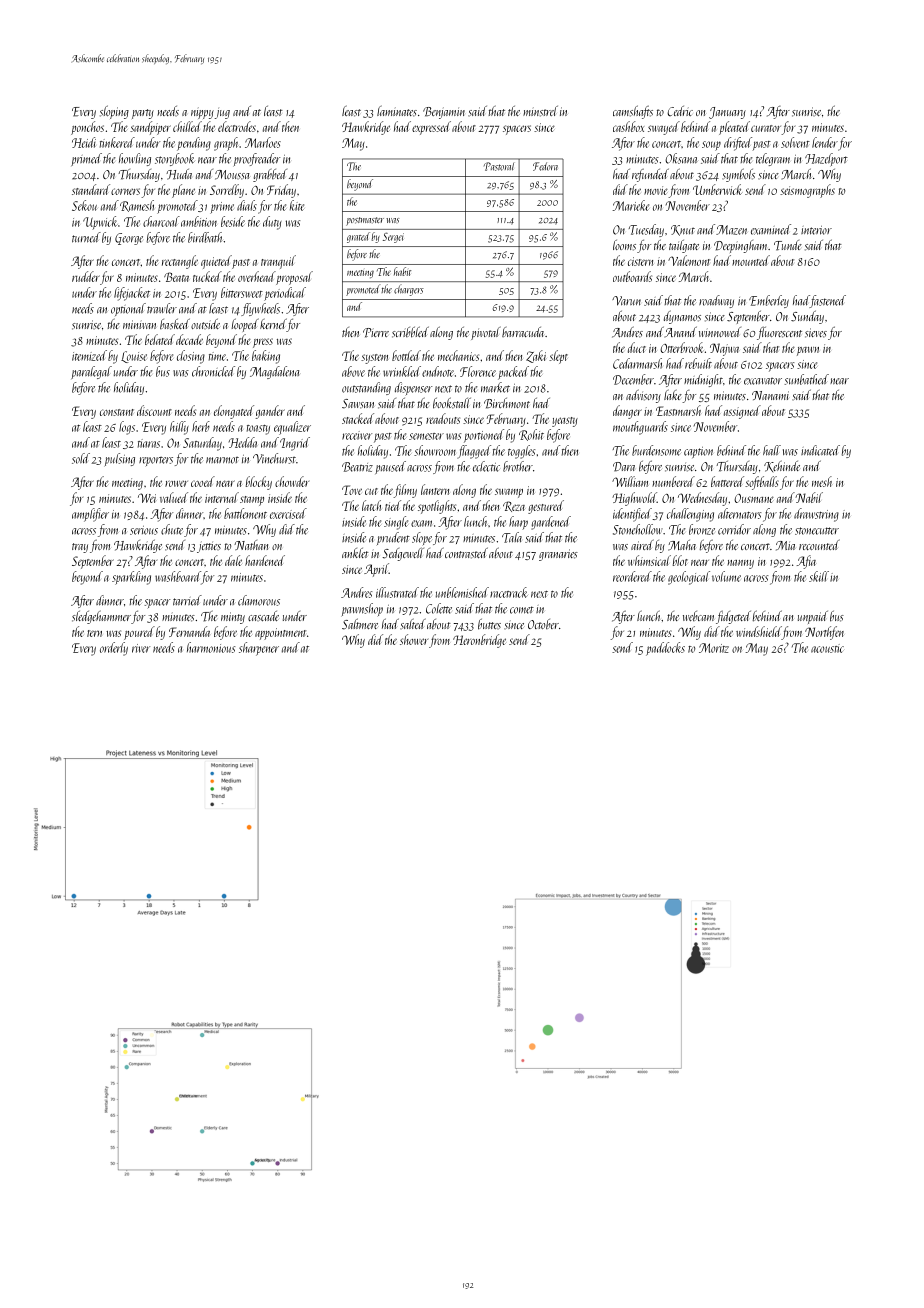 The width and height of the screenshot is (924, 1308). Describe the element at coordinates (91, 189) in the screenshot. I see `standard` at that location.
